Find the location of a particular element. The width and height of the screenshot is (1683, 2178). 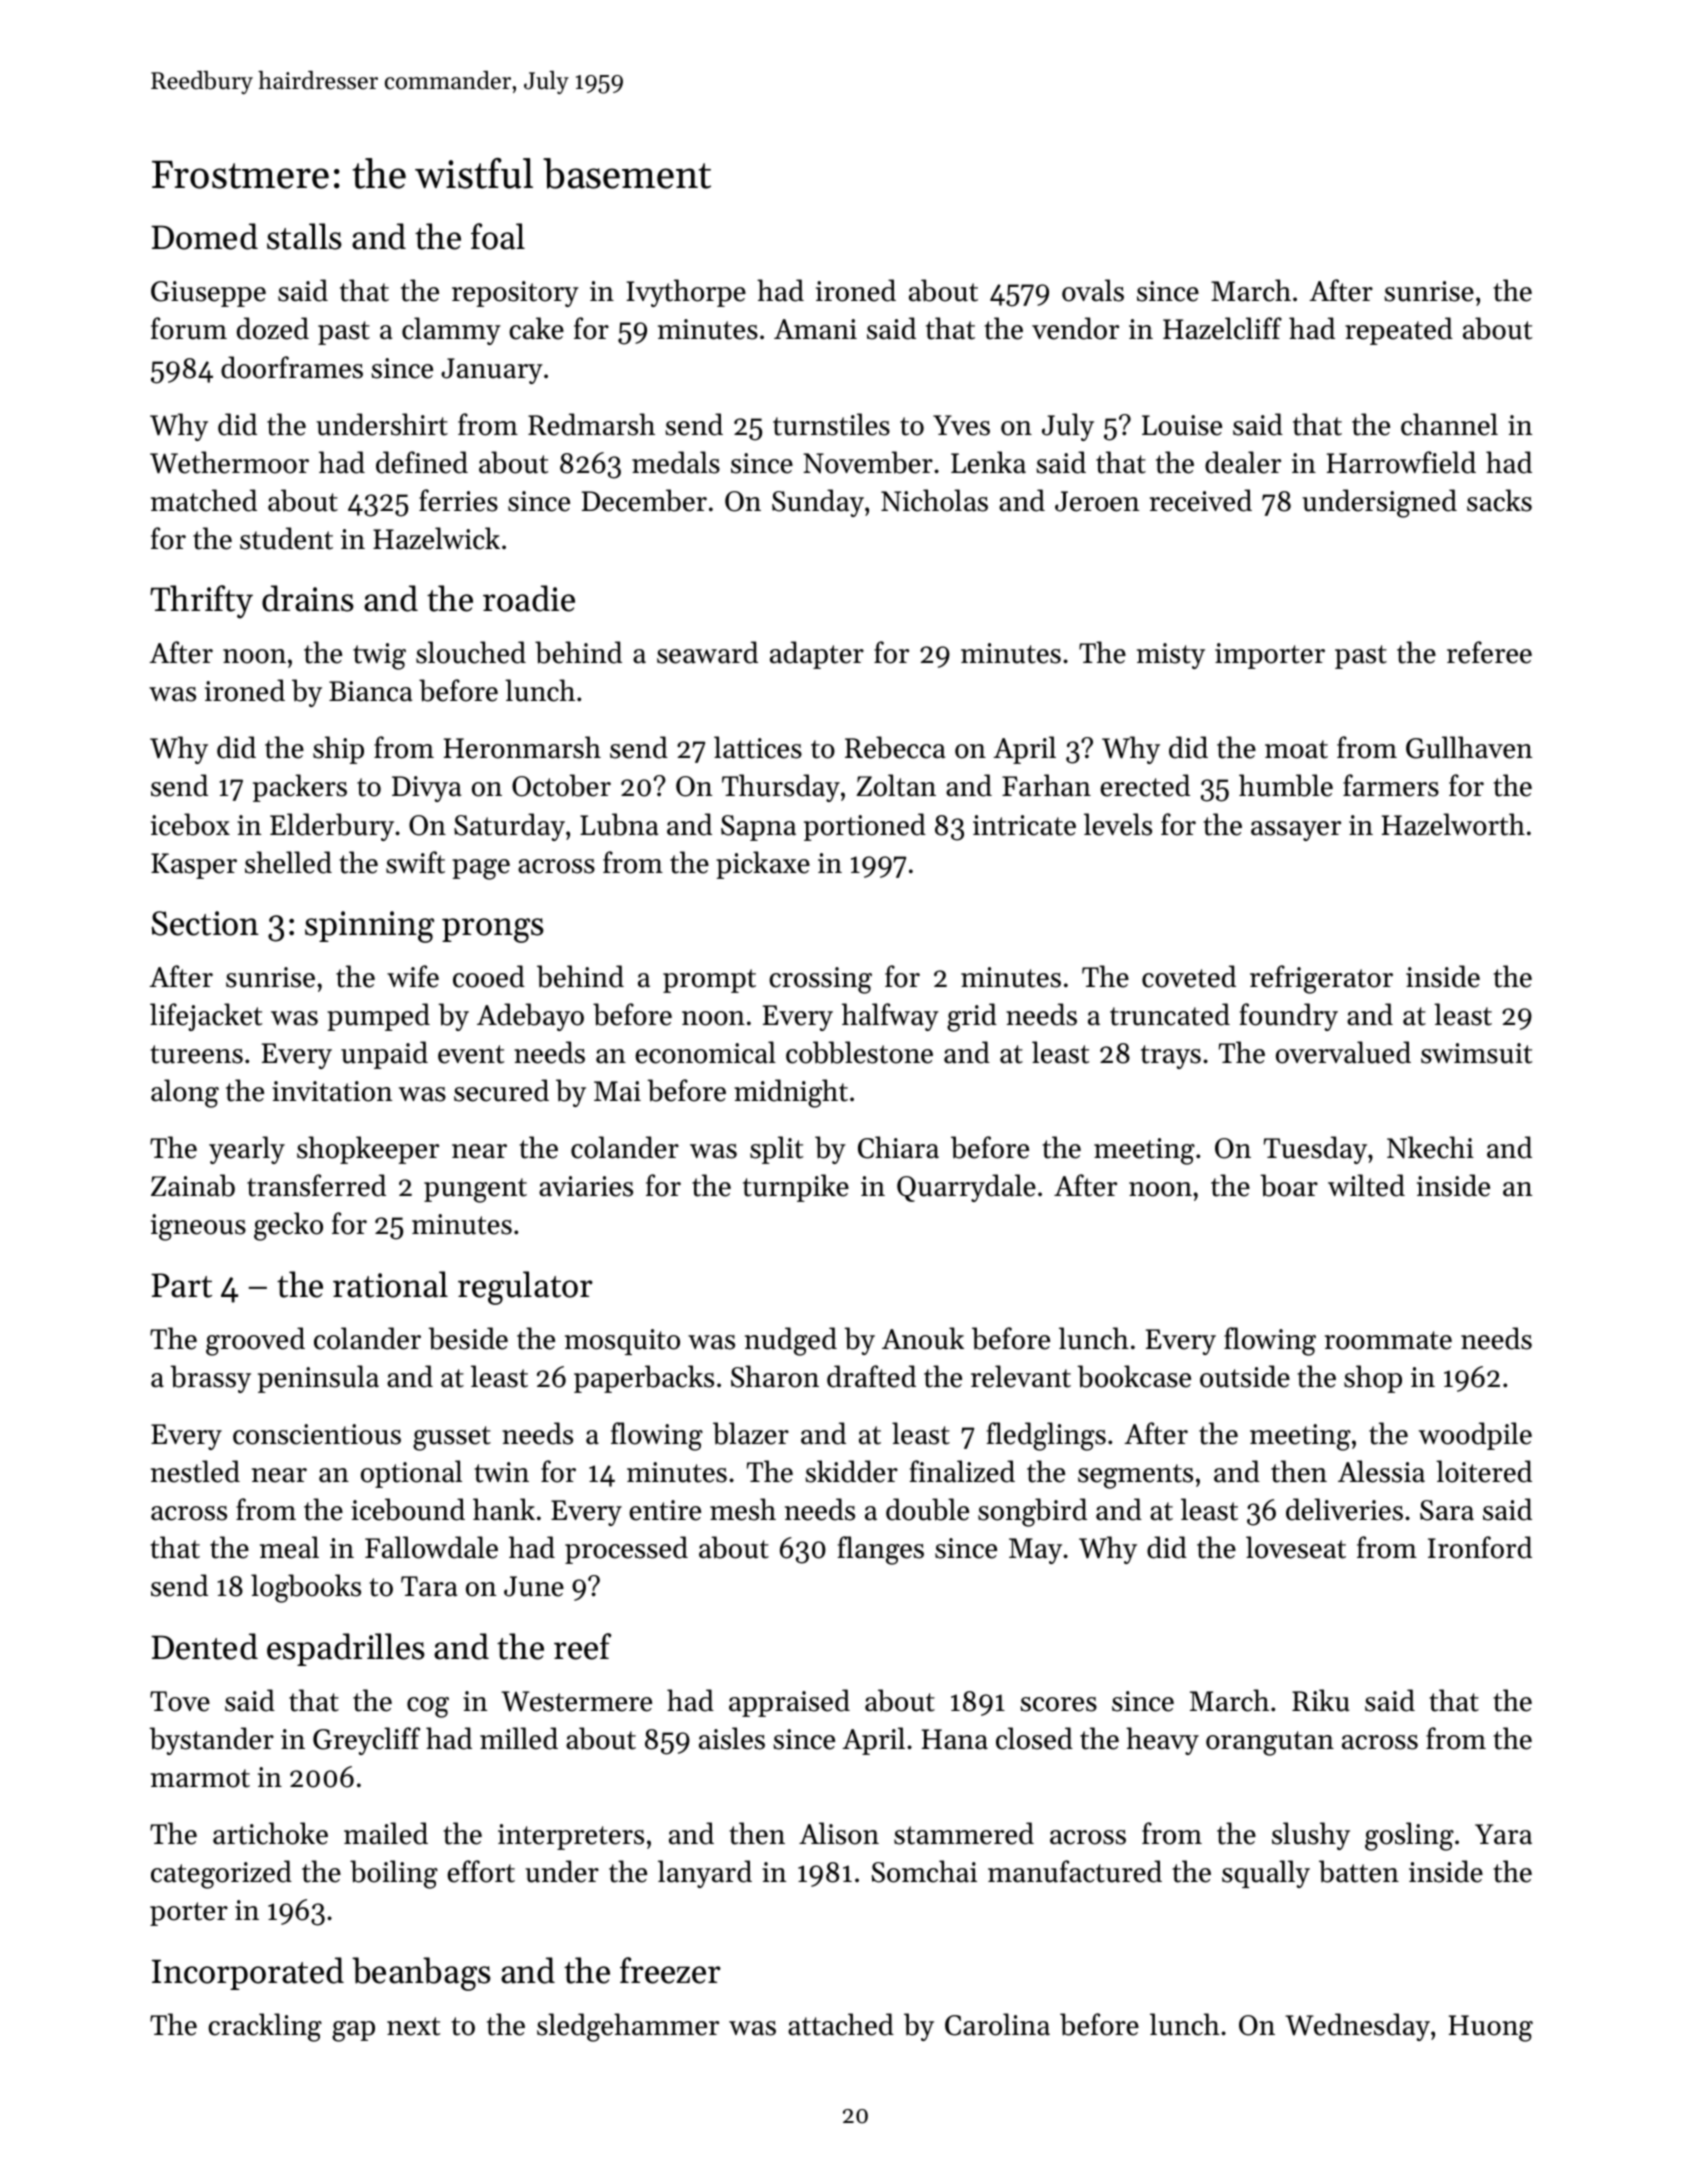

vendor is located at coordinates (1075, 328).
